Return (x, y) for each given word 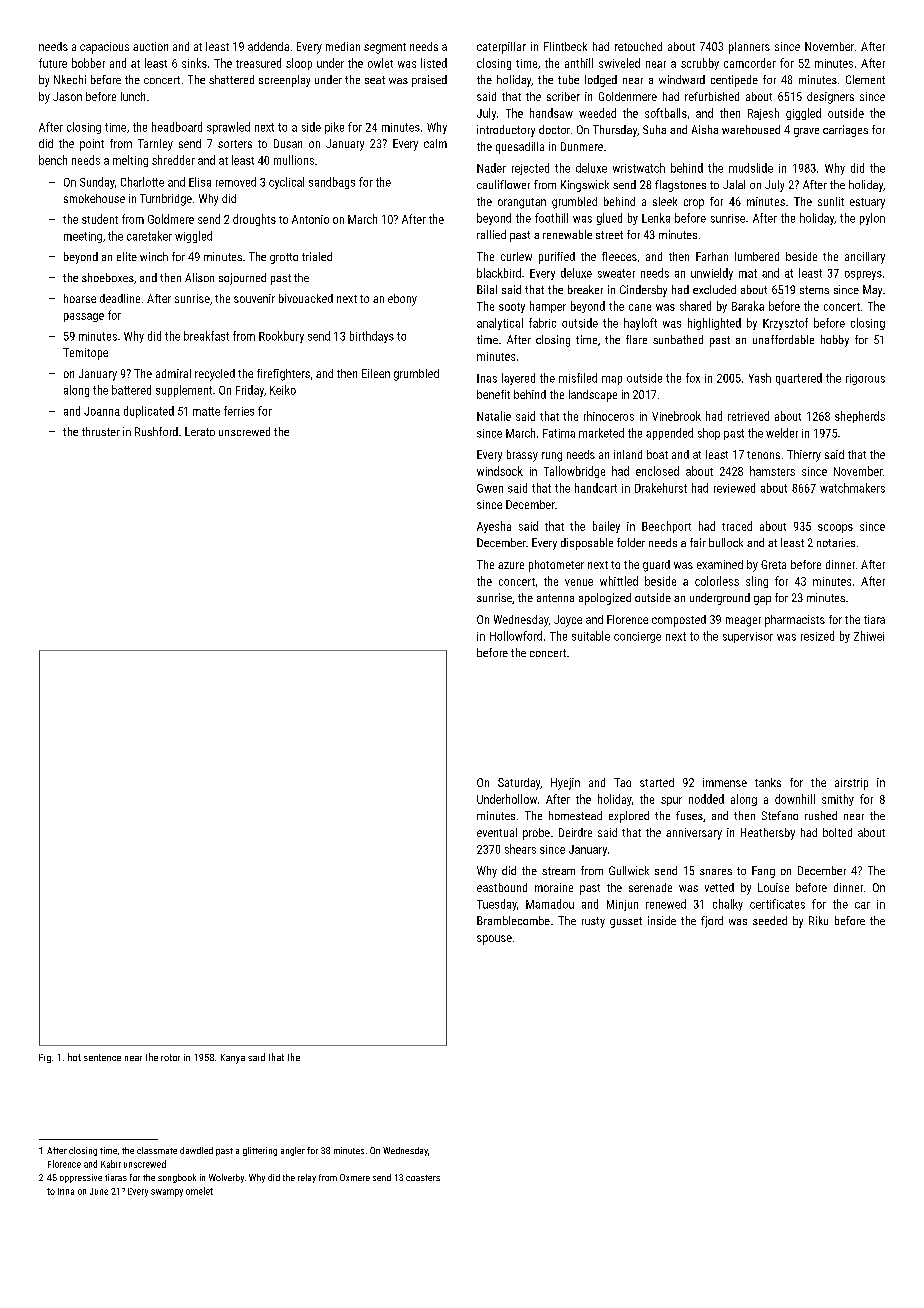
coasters (423, 1178)
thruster (101, 431)
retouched (638, 46)
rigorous (865, 379)
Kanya (233, 1059)
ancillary (865, 258)
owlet (380, 63)
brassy (522, 456)
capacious (104, 48)
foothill (551, 218)
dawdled (196, 1150)
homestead (575, 815)
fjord (712, 922)
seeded (770, 920)
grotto (284, 258)
